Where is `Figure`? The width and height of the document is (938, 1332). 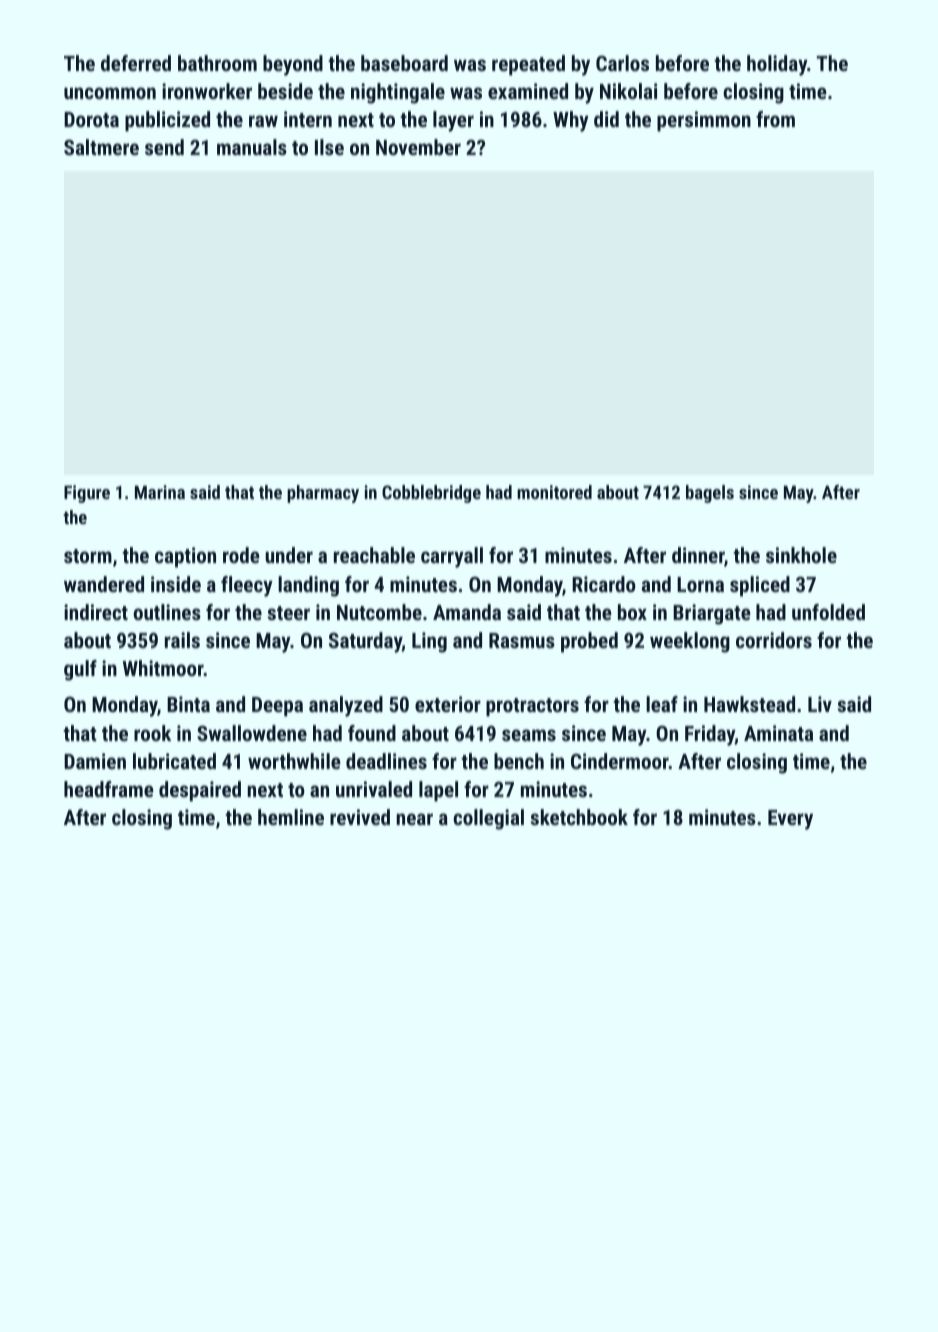 Figure is located at coordinates (87, 494).
